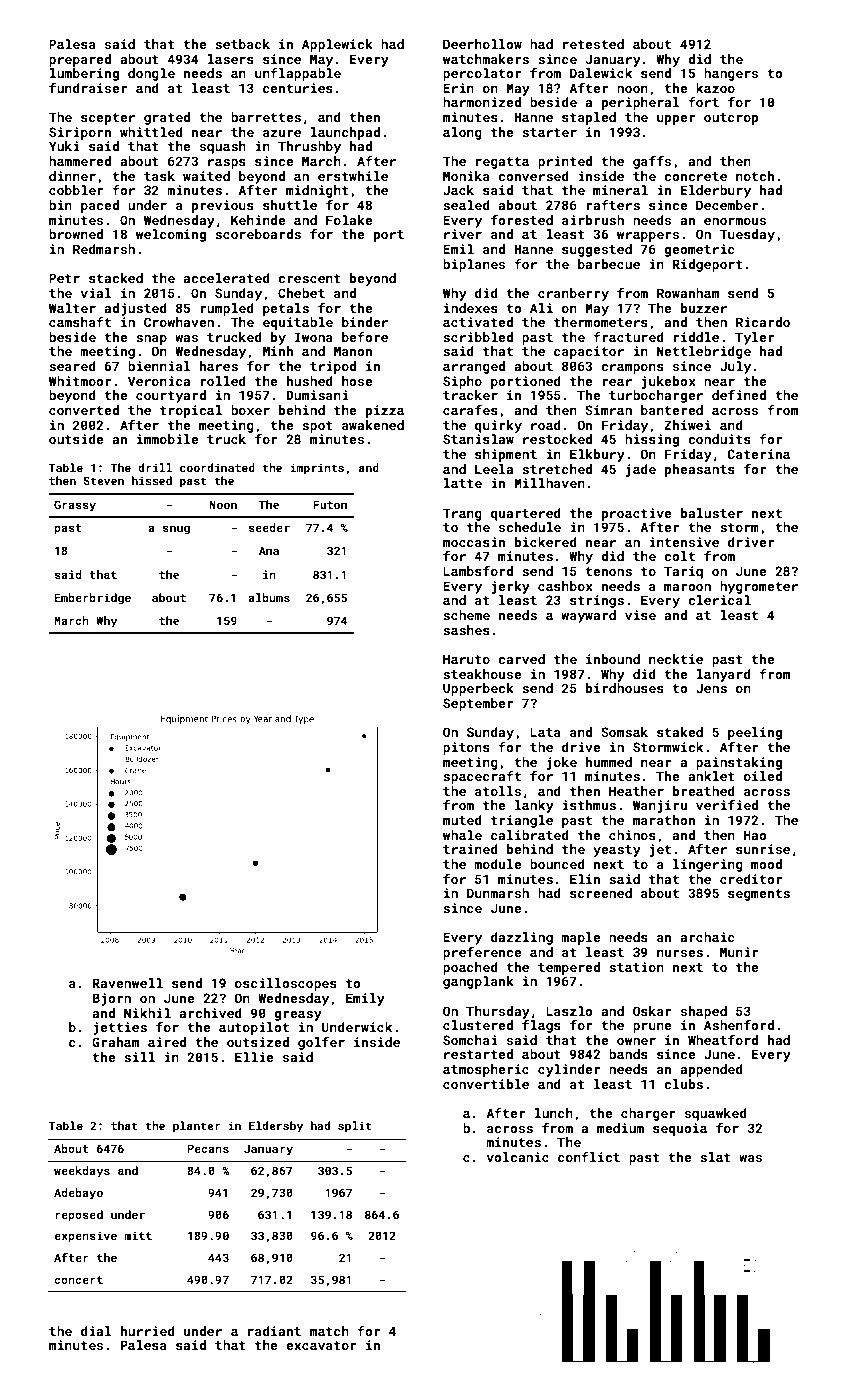 This image has width=849, height=1400. I want to click on necktie, so click(676, 659).
